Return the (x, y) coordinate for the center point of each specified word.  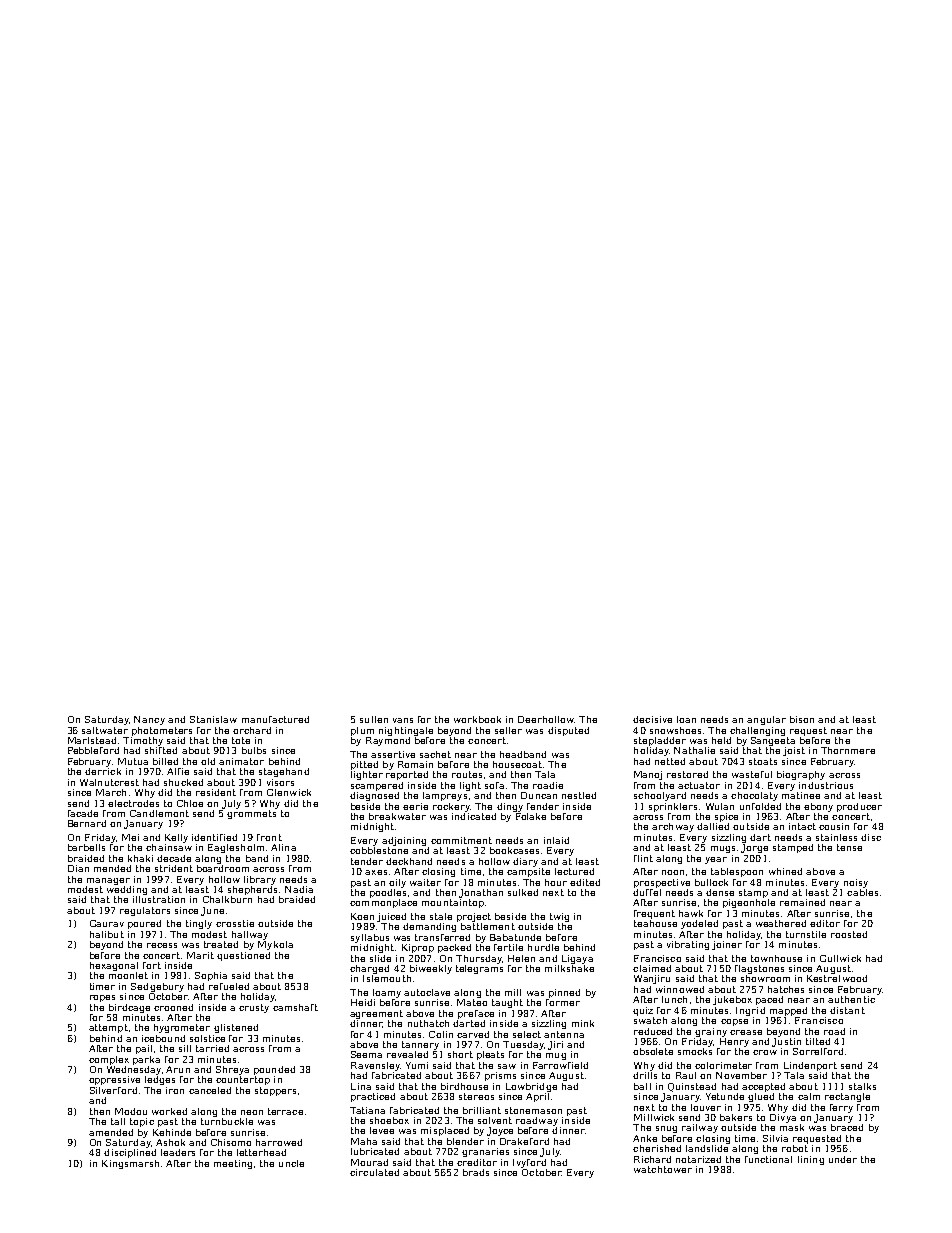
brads (476, 1172)
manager (108, 881)
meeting (233, 1164)
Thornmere (848, 750)
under (843, 1159)
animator (241, 761)
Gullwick (840, 958)
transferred (442, 937)
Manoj (648, 775)
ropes (102, 998)
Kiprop (418, 948)
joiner (727, 945)
